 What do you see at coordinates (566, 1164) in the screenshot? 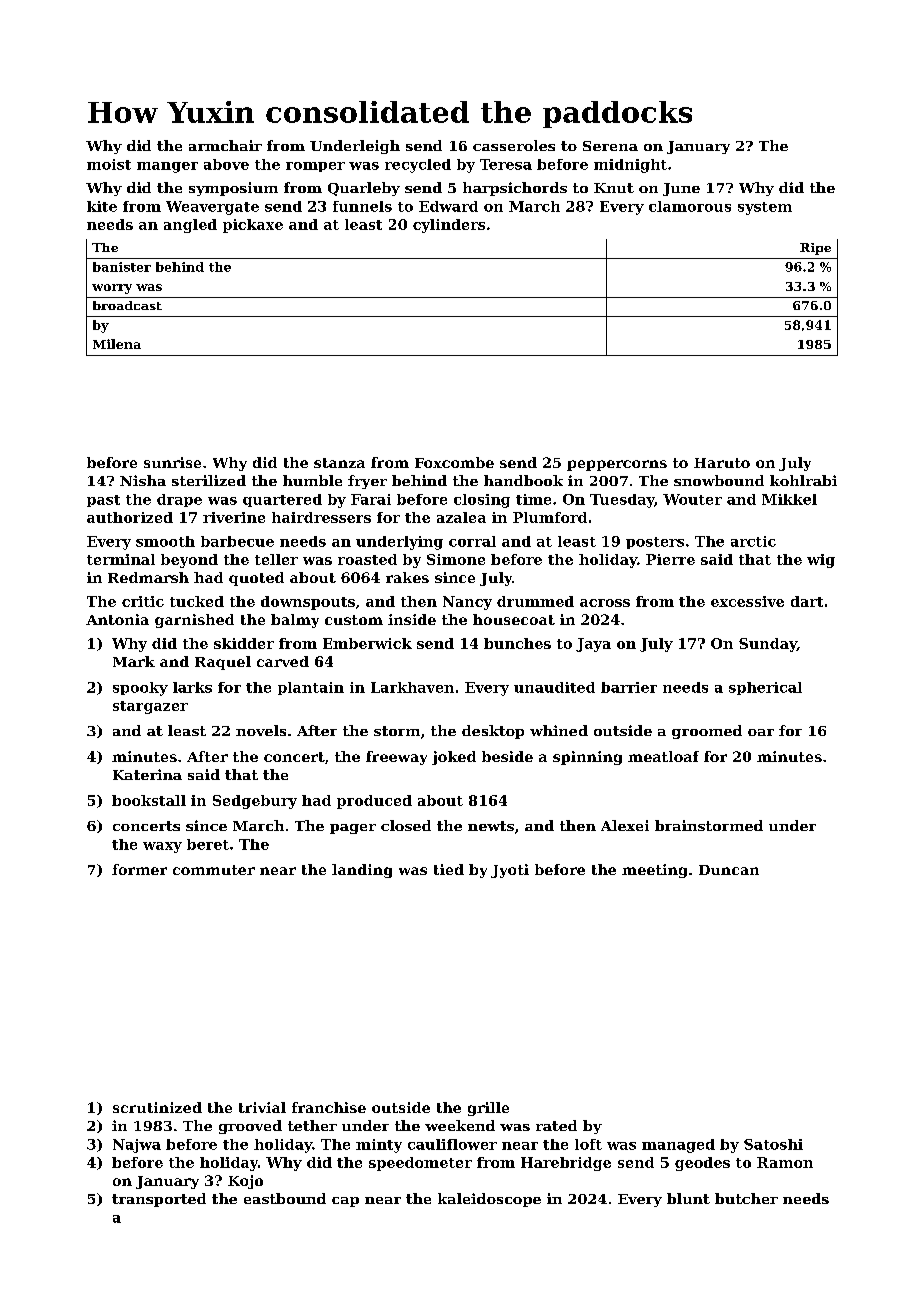
I see `Harebridge` at bounding box center [566, 1164].
